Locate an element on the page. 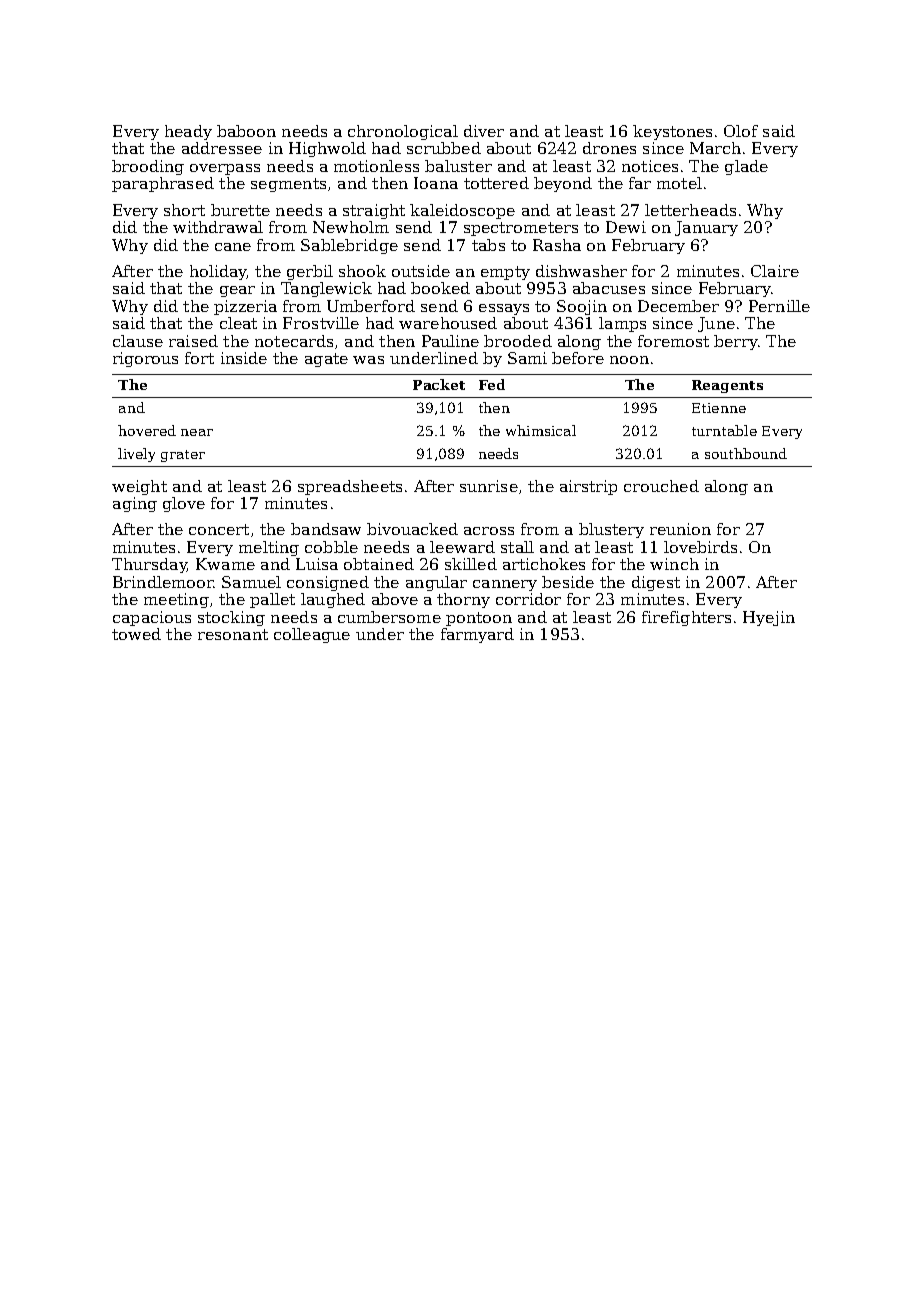  brooding is located at coordinates (148, 167).
